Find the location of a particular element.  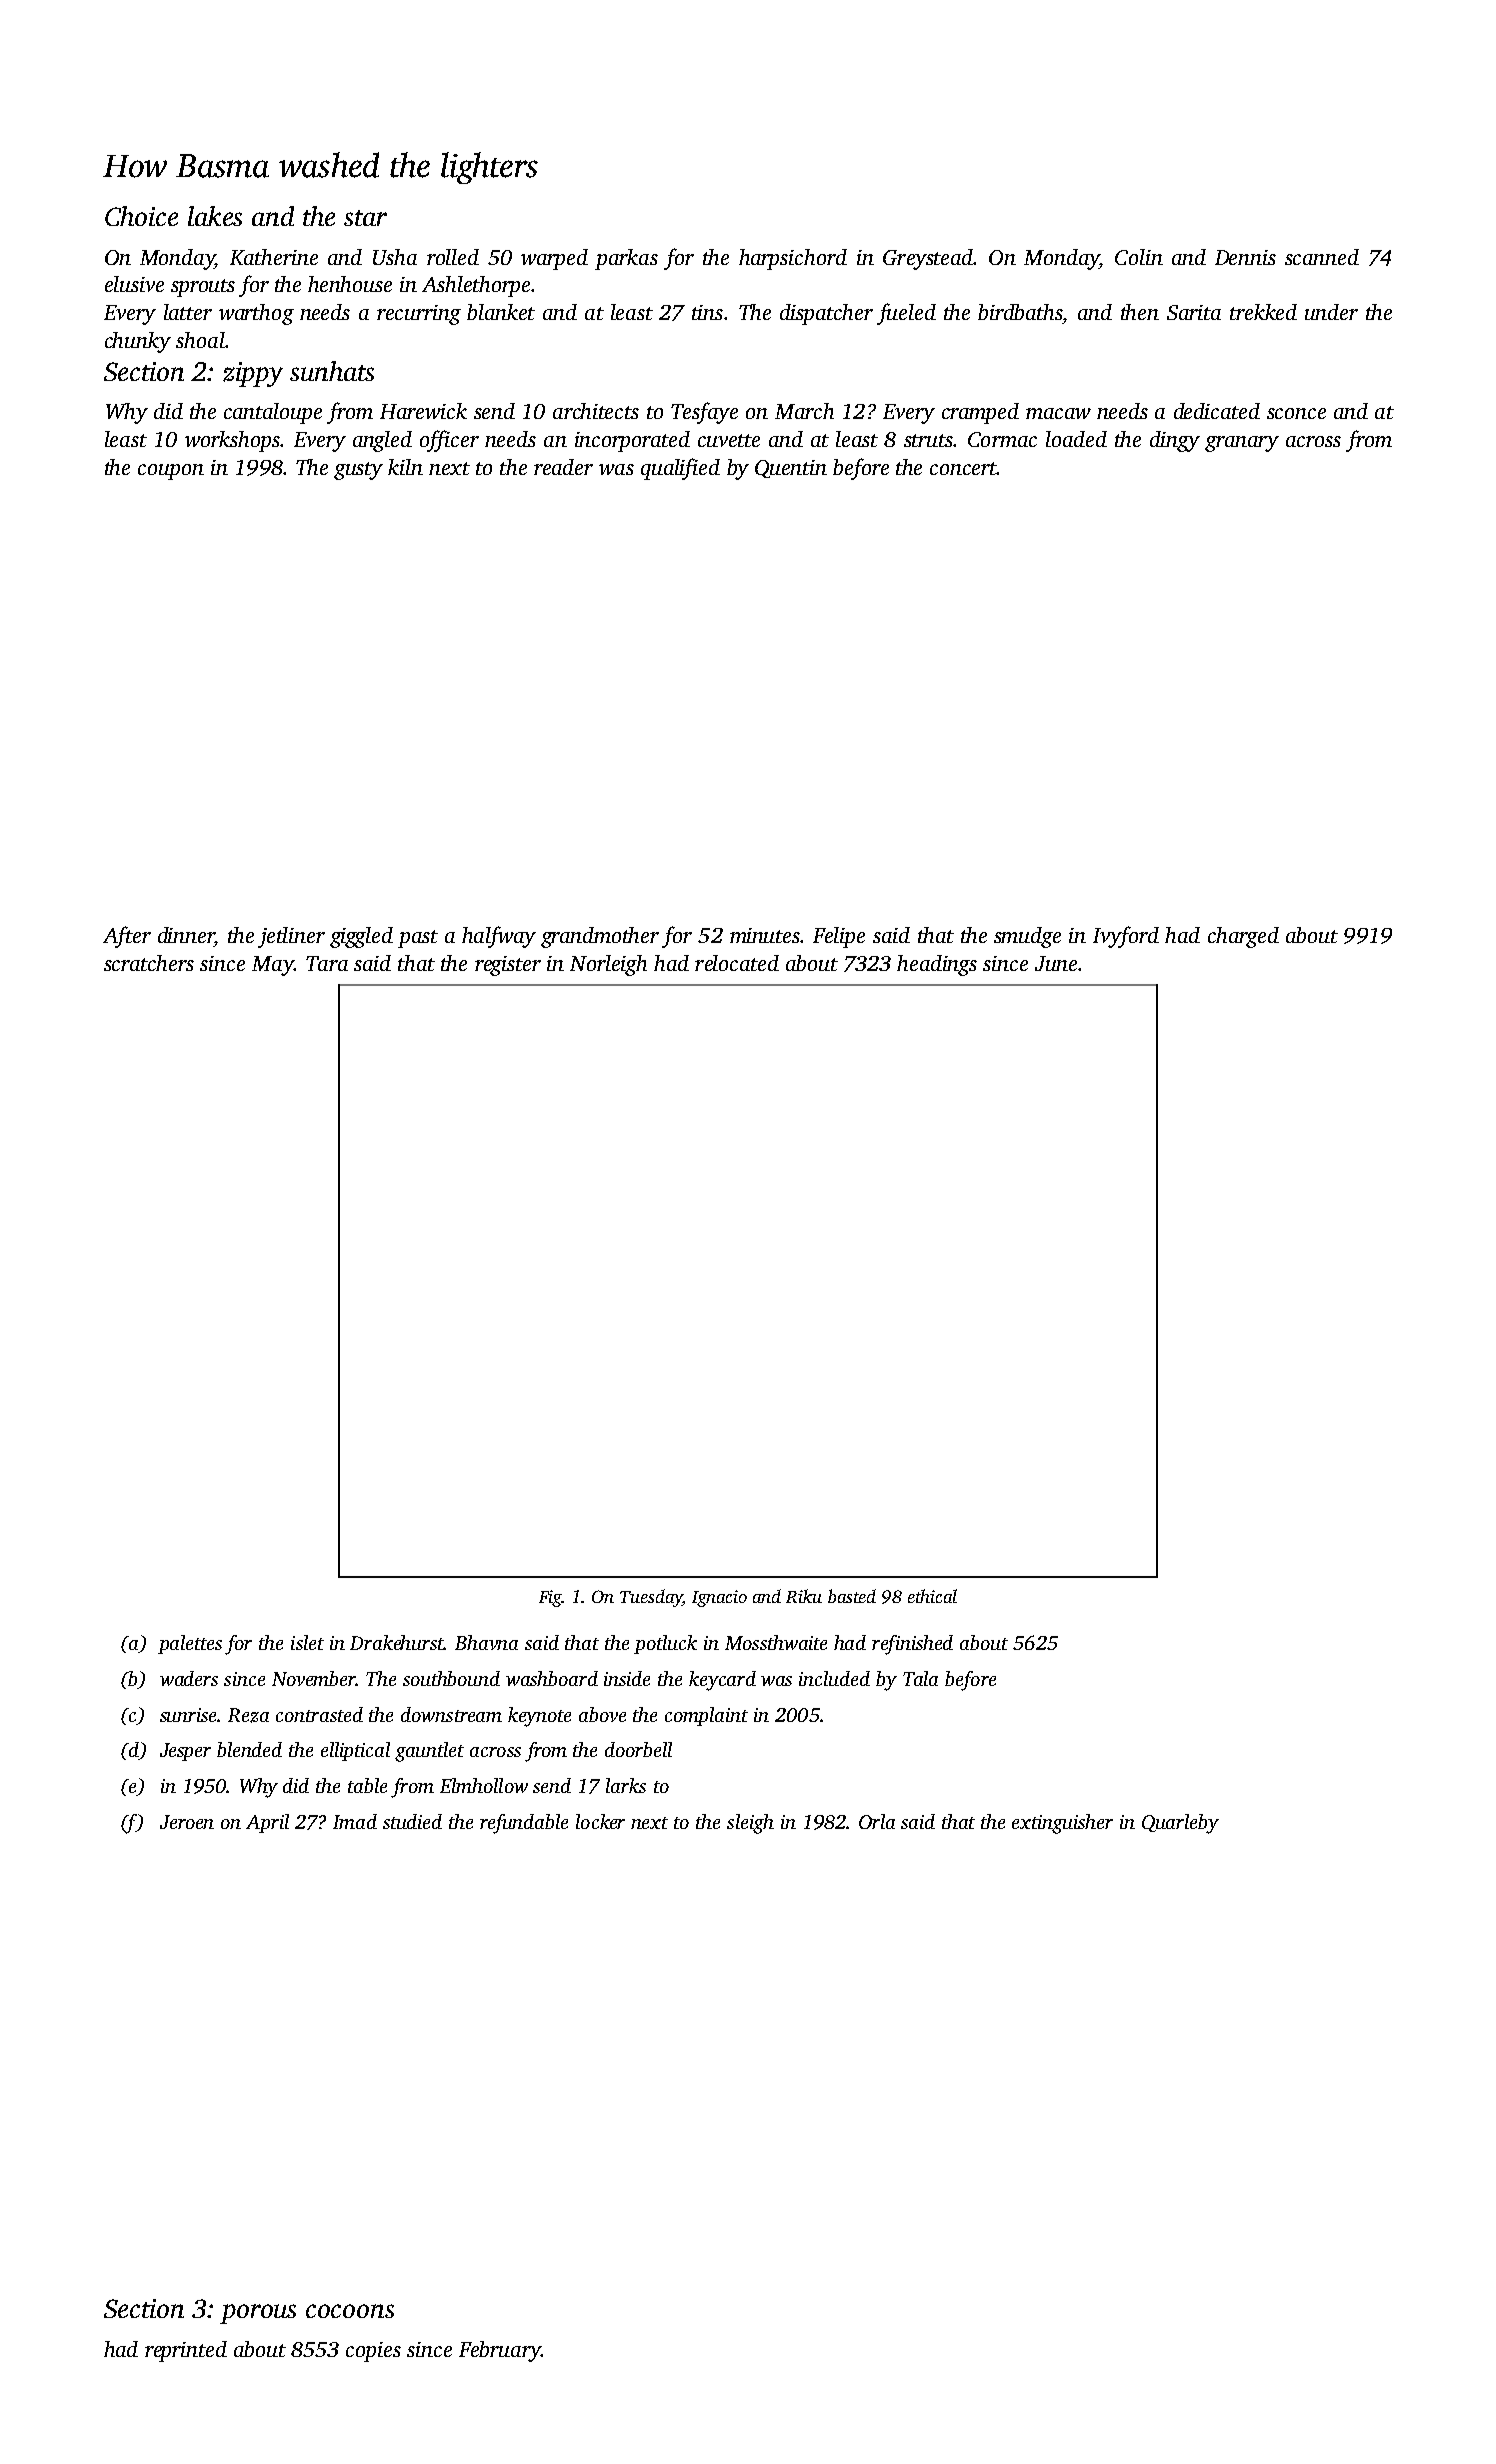

charged is located at coordinates (1243, 937).
